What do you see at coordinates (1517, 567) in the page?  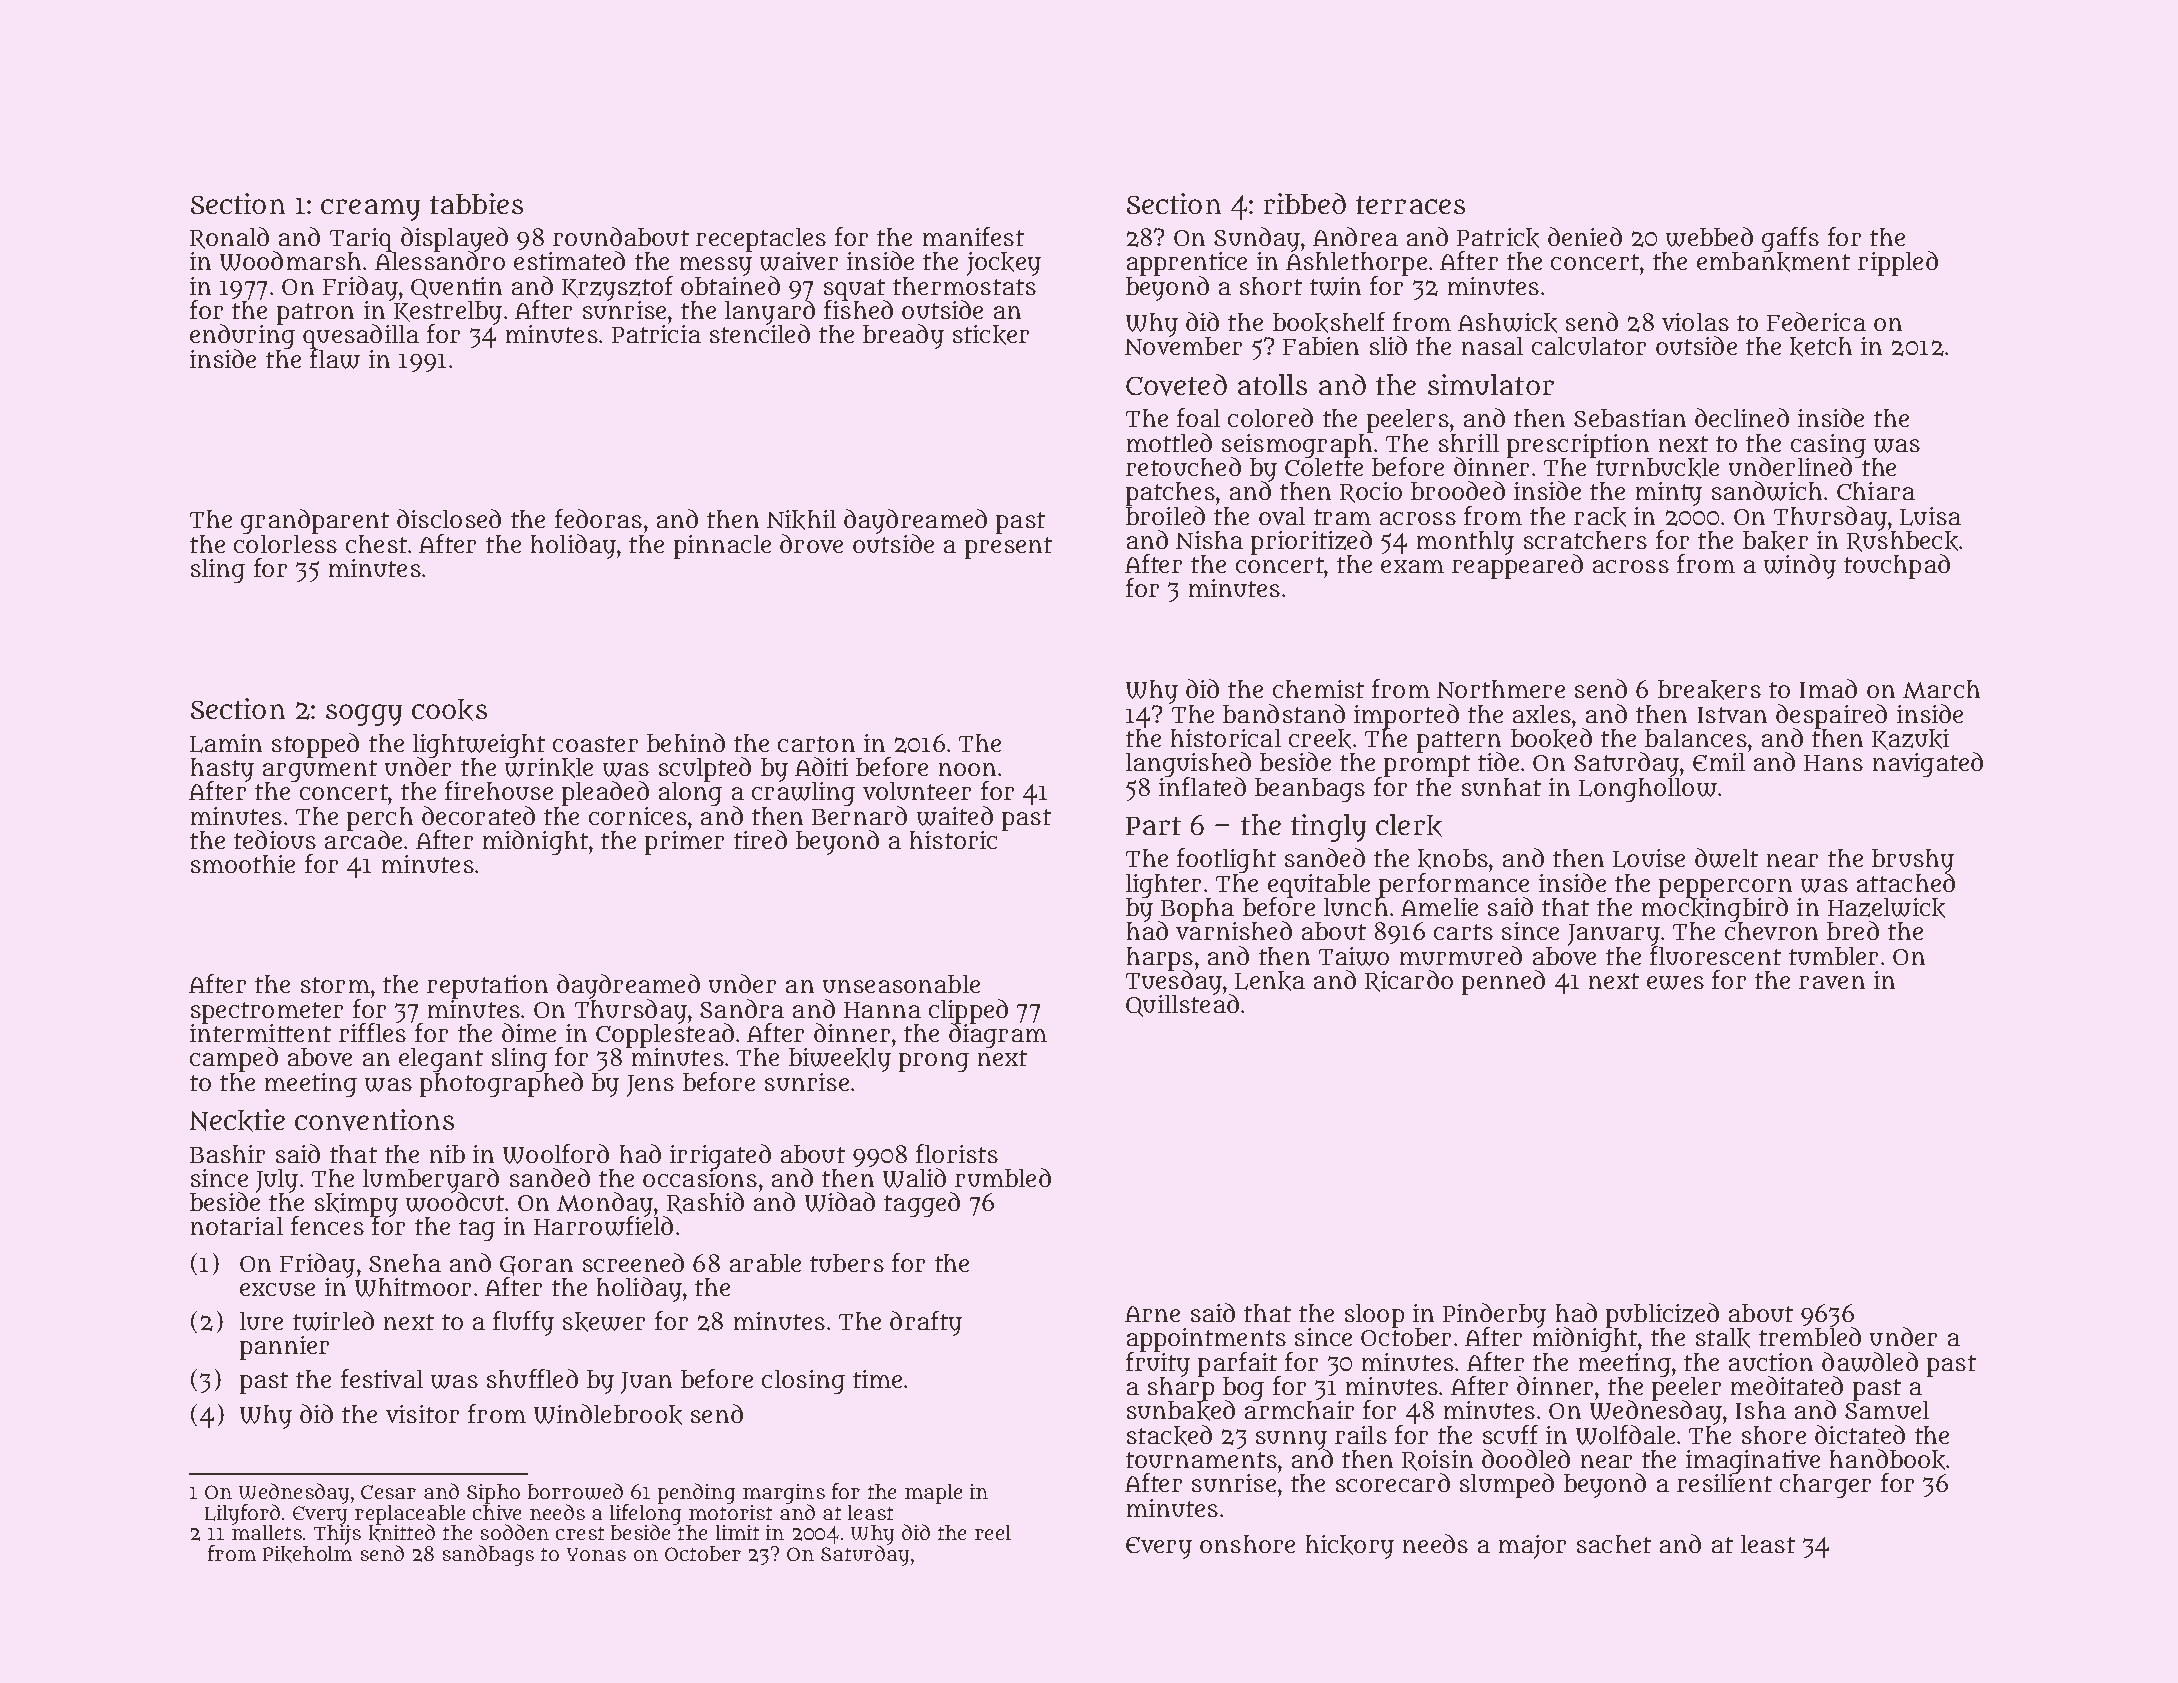 I see `reappeared` at bounding box center [1517, 567].
